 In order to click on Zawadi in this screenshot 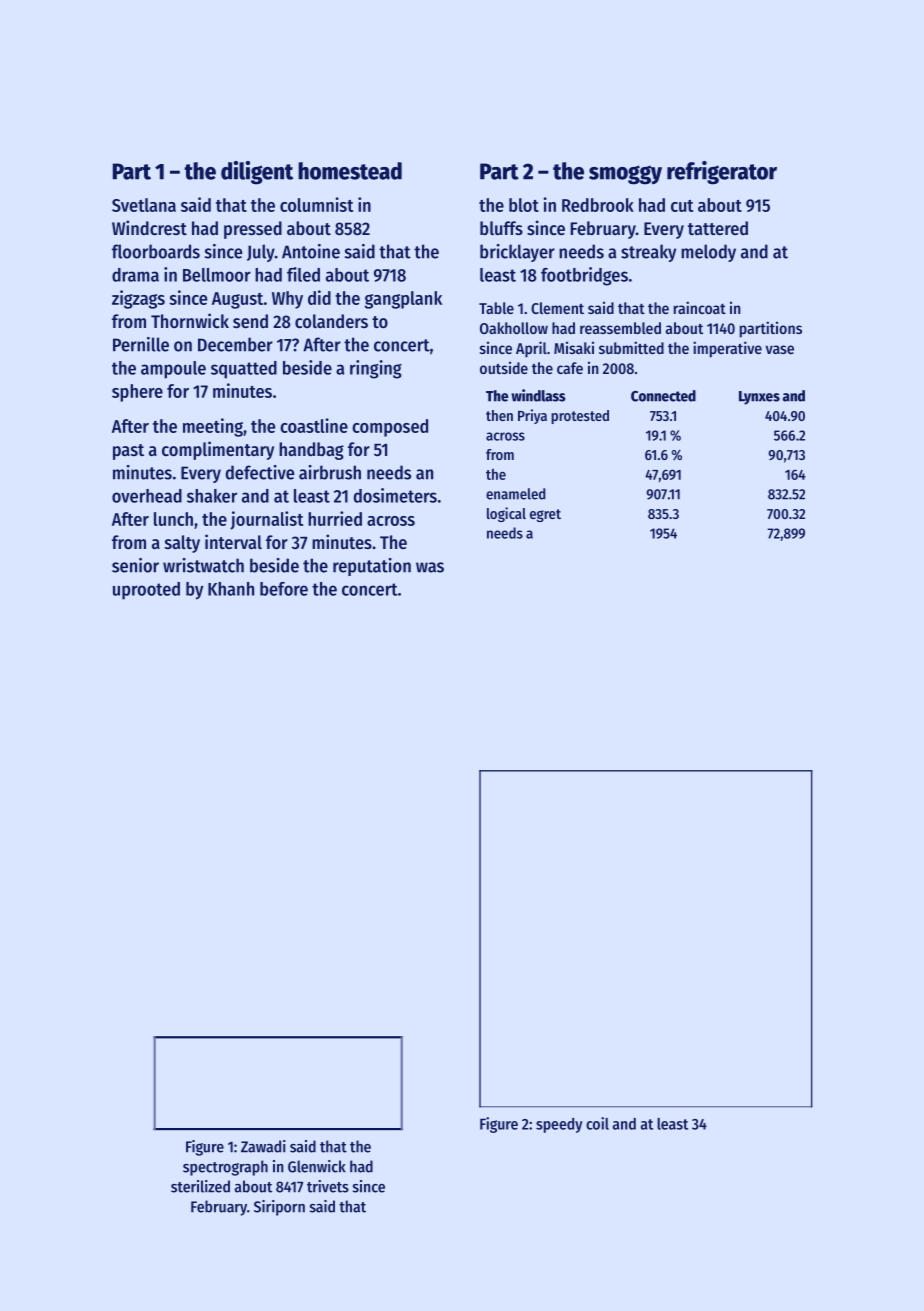, I will do `click(263, 1146)`.
